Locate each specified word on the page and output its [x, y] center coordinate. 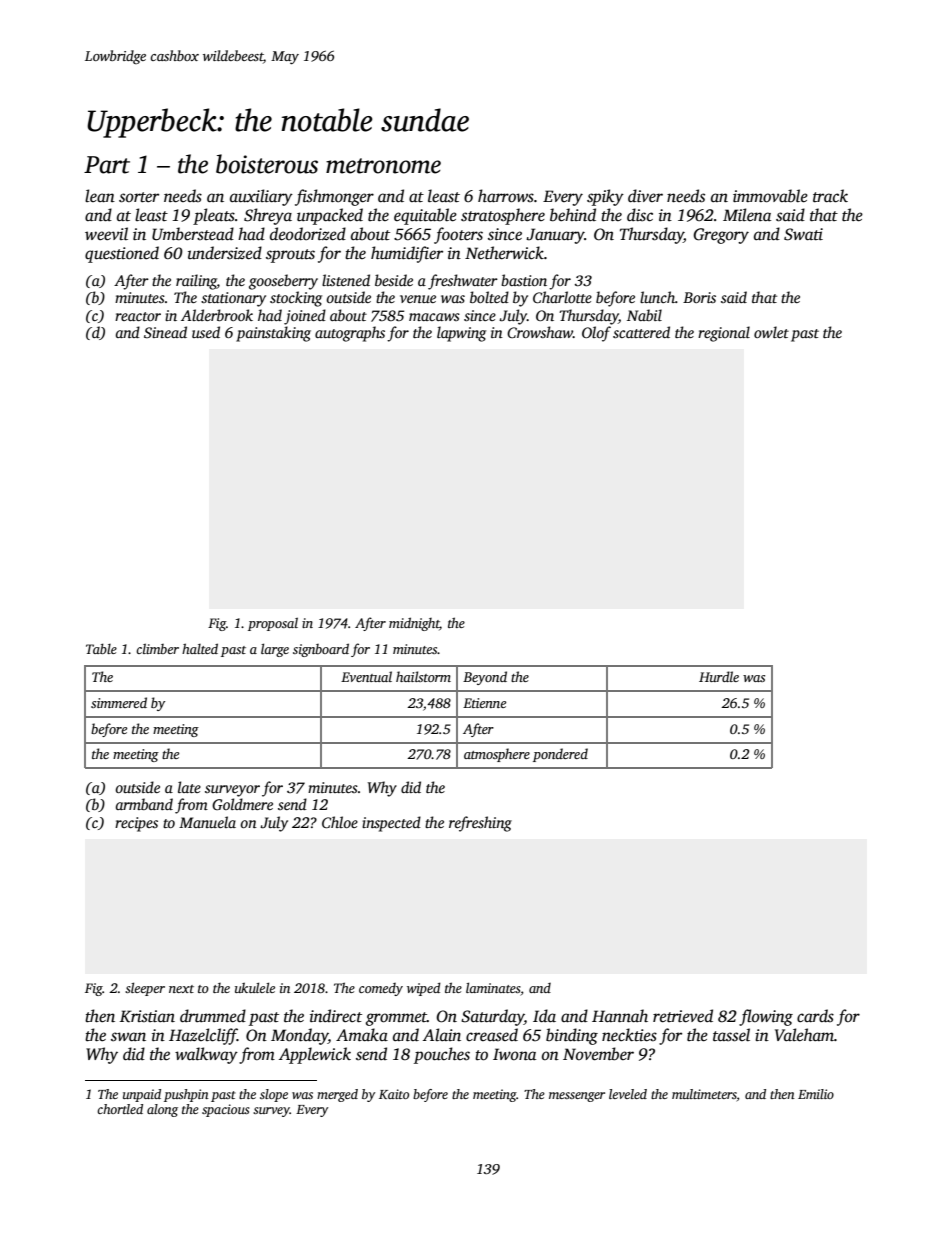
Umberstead [193, 234]
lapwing [461, 334]
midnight [414, 624]
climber [157, 648]
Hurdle [719, 676]
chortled [120, 1109]
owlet [771, 332]
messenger [577, 1097]
